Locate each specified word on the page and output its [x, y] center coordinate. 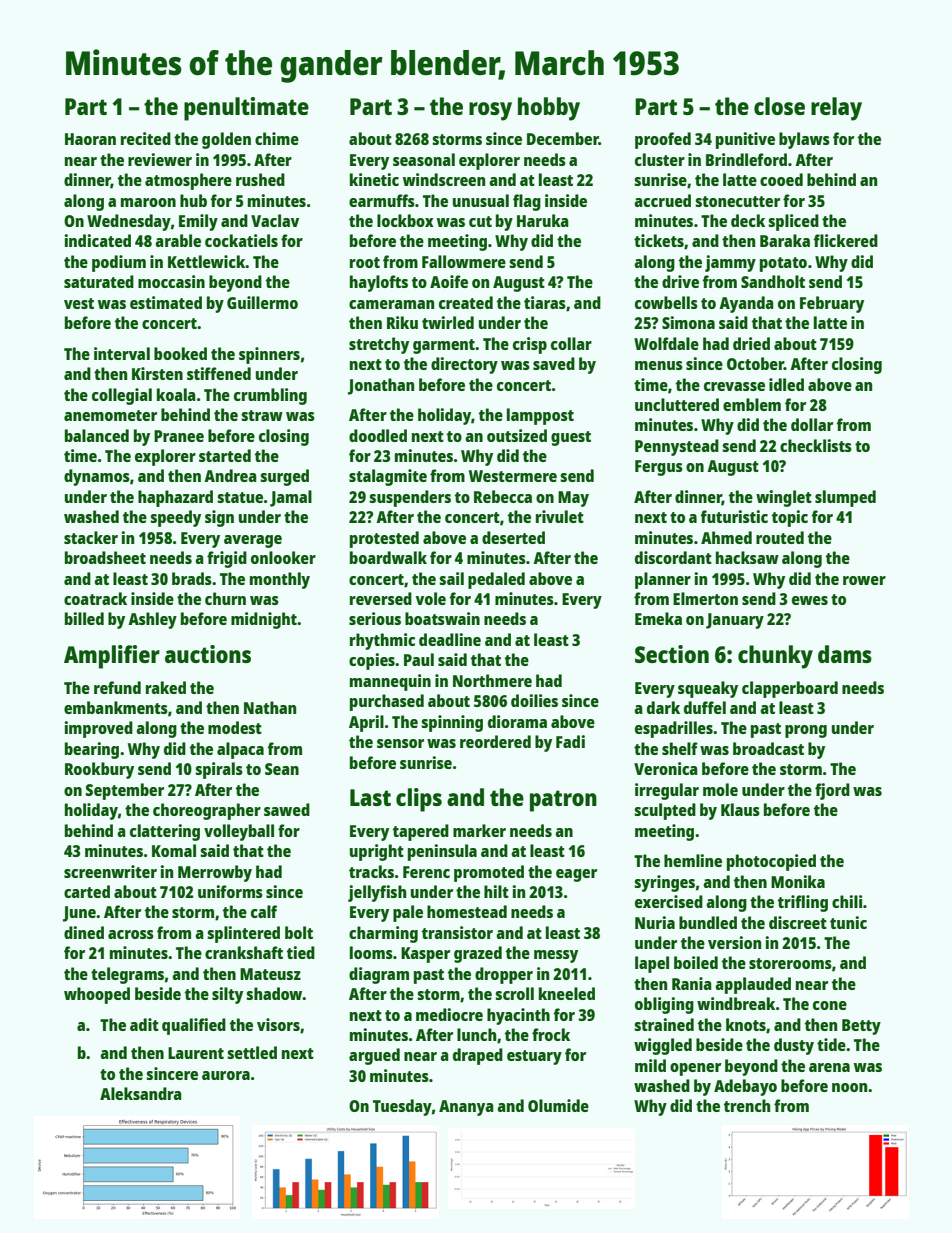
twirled [448, 322]
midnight [264, 620]
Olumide [558, 1105]
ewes [810, 600]
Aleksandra [141, 1093]
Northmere [492, 680]
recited [146, 138]
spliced [793, 222]
